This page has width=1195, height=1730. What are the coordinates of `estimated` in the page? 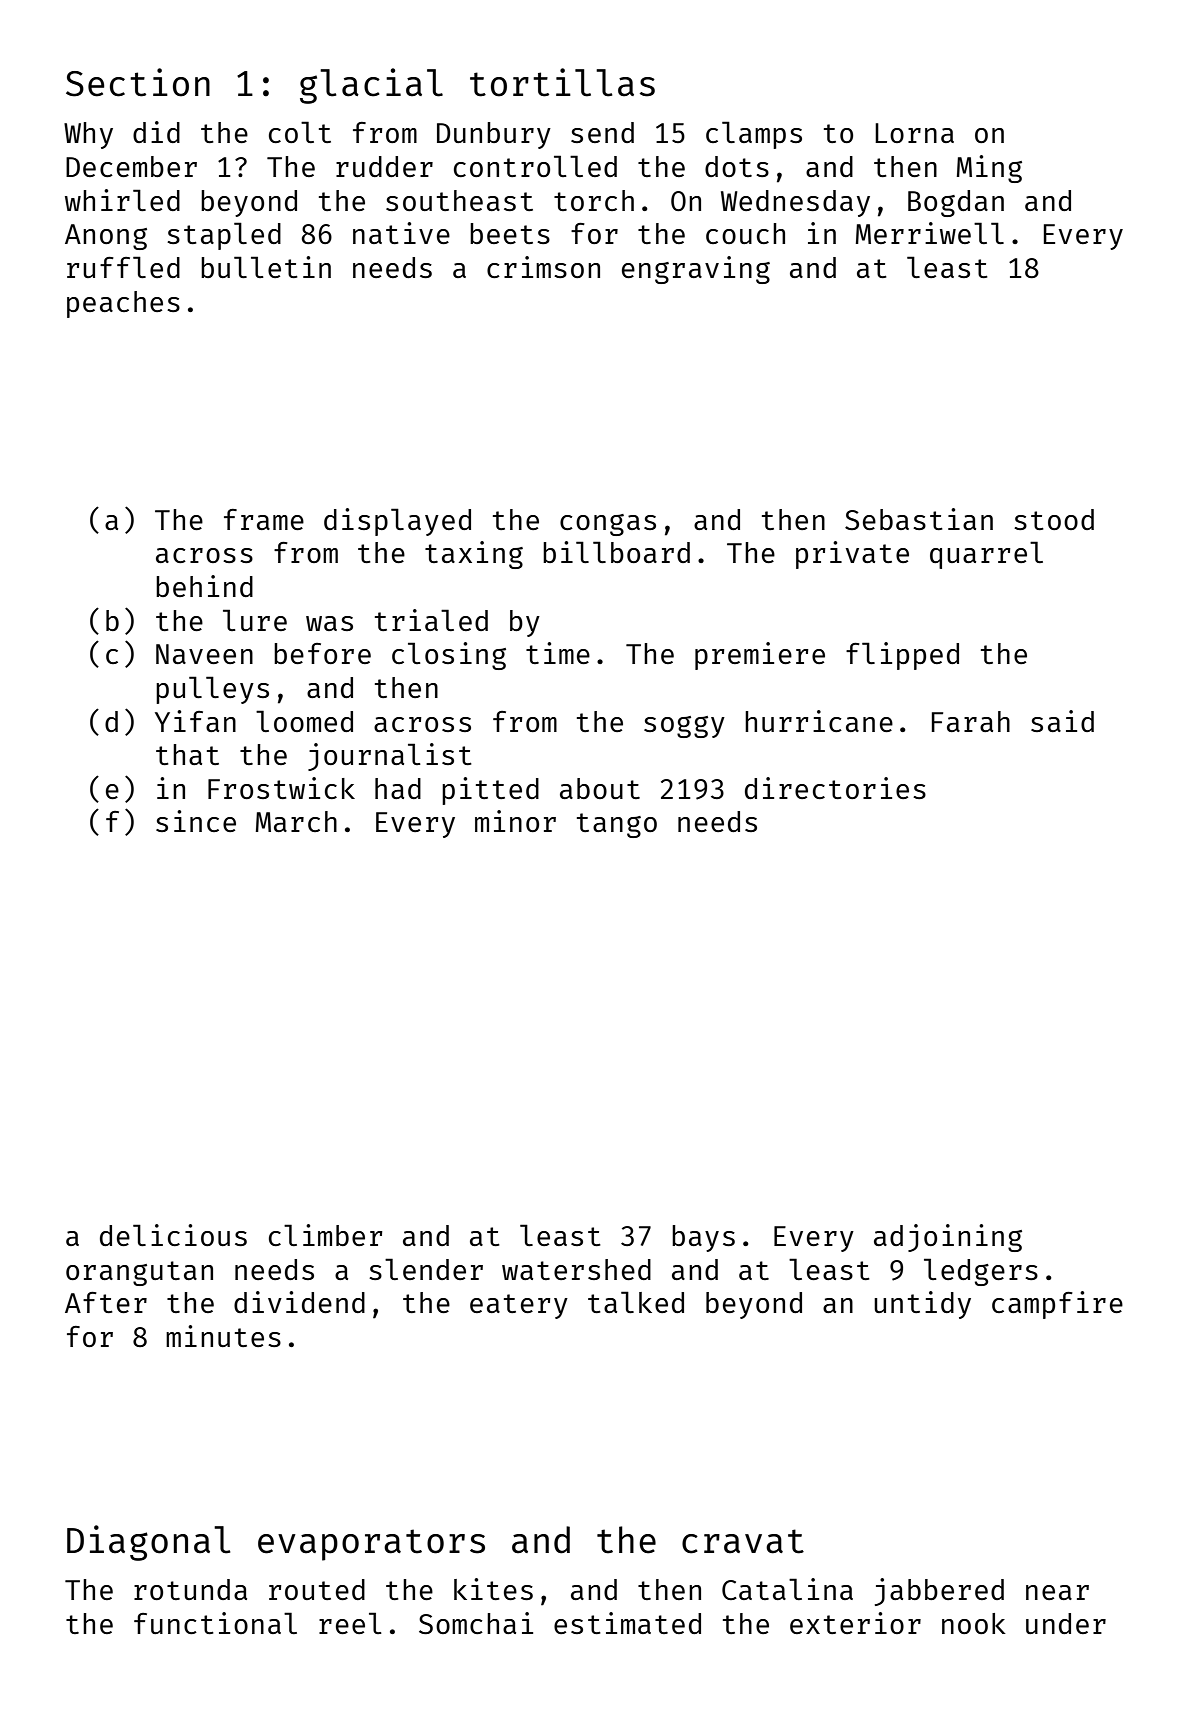 It's located at (627, 1623).
